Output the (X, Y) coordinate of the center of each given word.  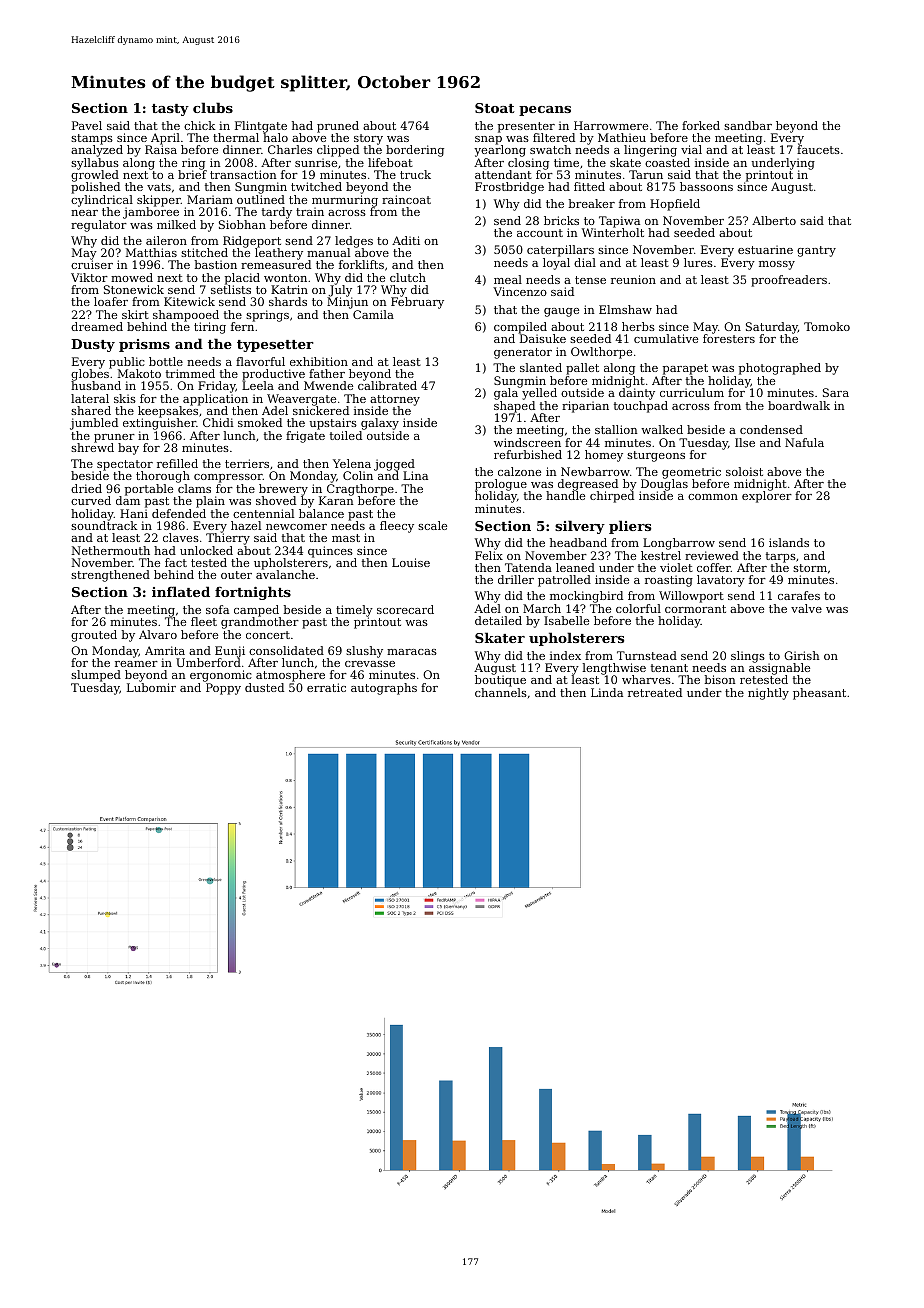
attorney (395, 400)
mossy (777, 265)
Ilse (745, 442)
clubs (213, 107)
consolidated (286, 650)
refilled (177, 463)
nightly (768, 694)
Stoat (495, 108)
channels (501, 692)
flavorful (260, 361)
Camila (373, 314)
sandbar (748, 125)
